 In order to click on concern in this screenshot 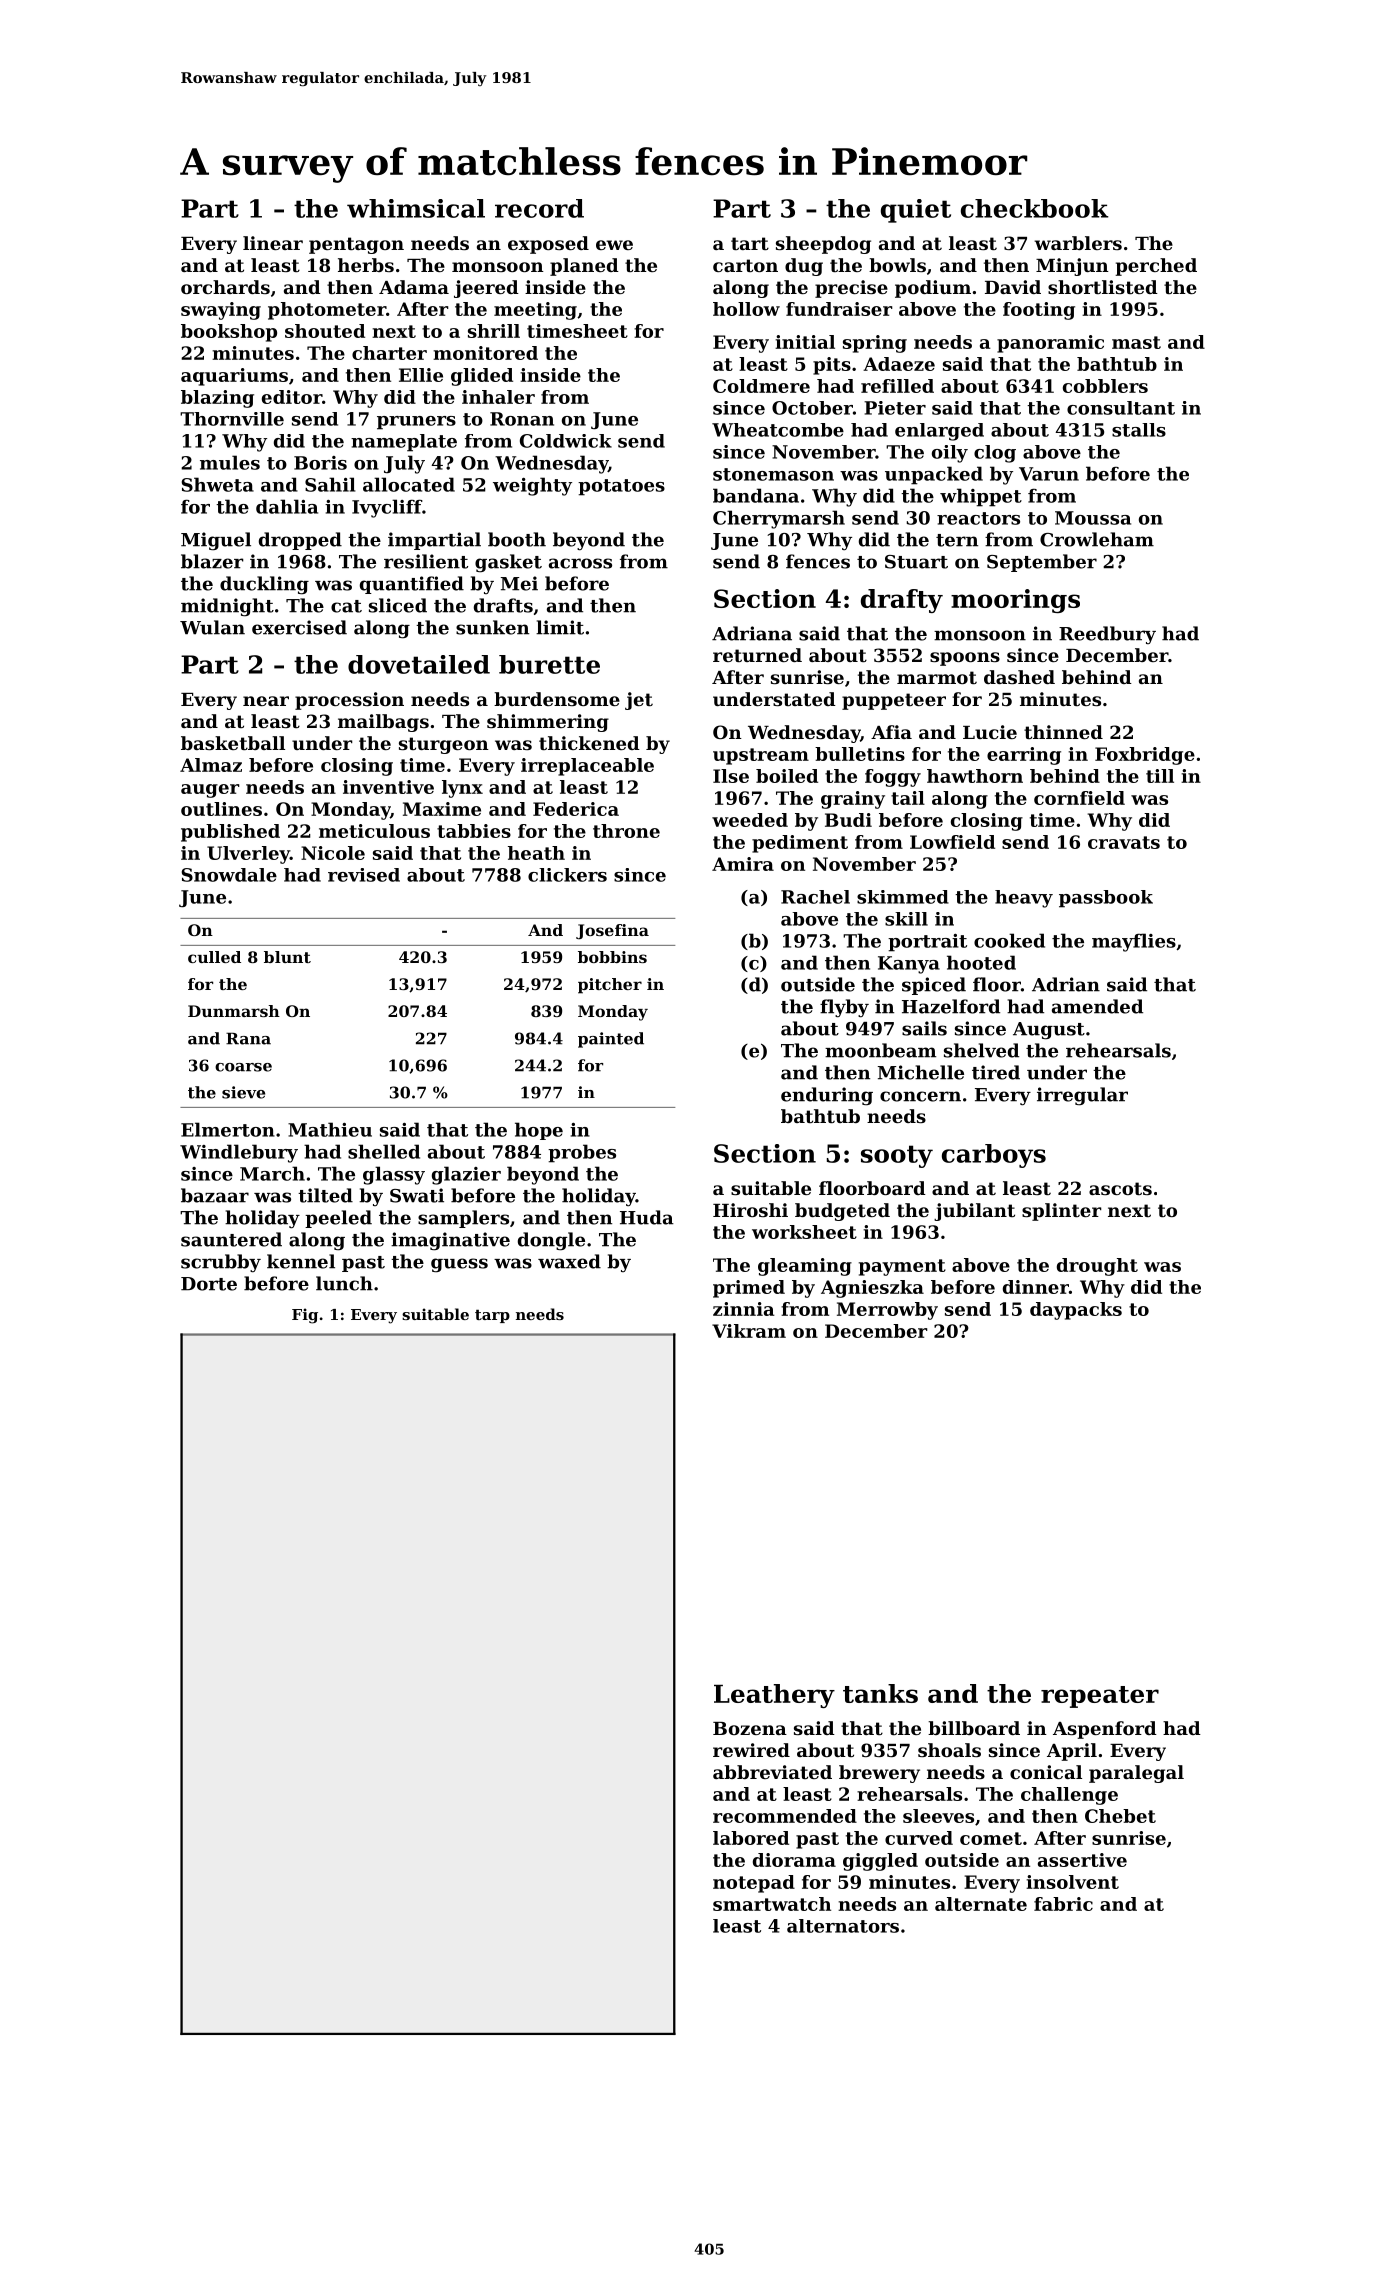, I will do `click(920, 1096)`.
